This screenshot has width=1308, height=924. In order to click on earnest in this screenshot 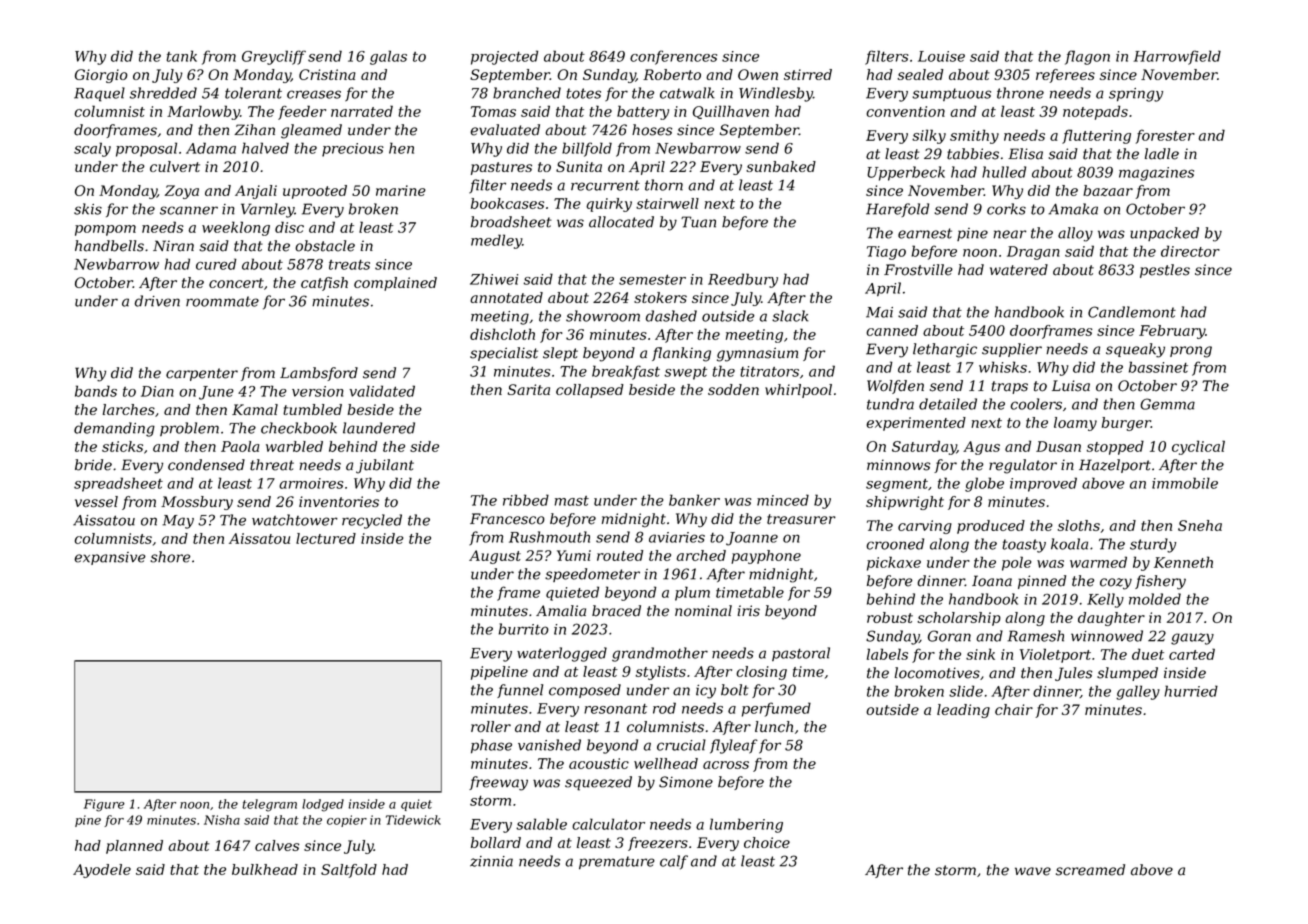, I will do `click(925, 233)`.
